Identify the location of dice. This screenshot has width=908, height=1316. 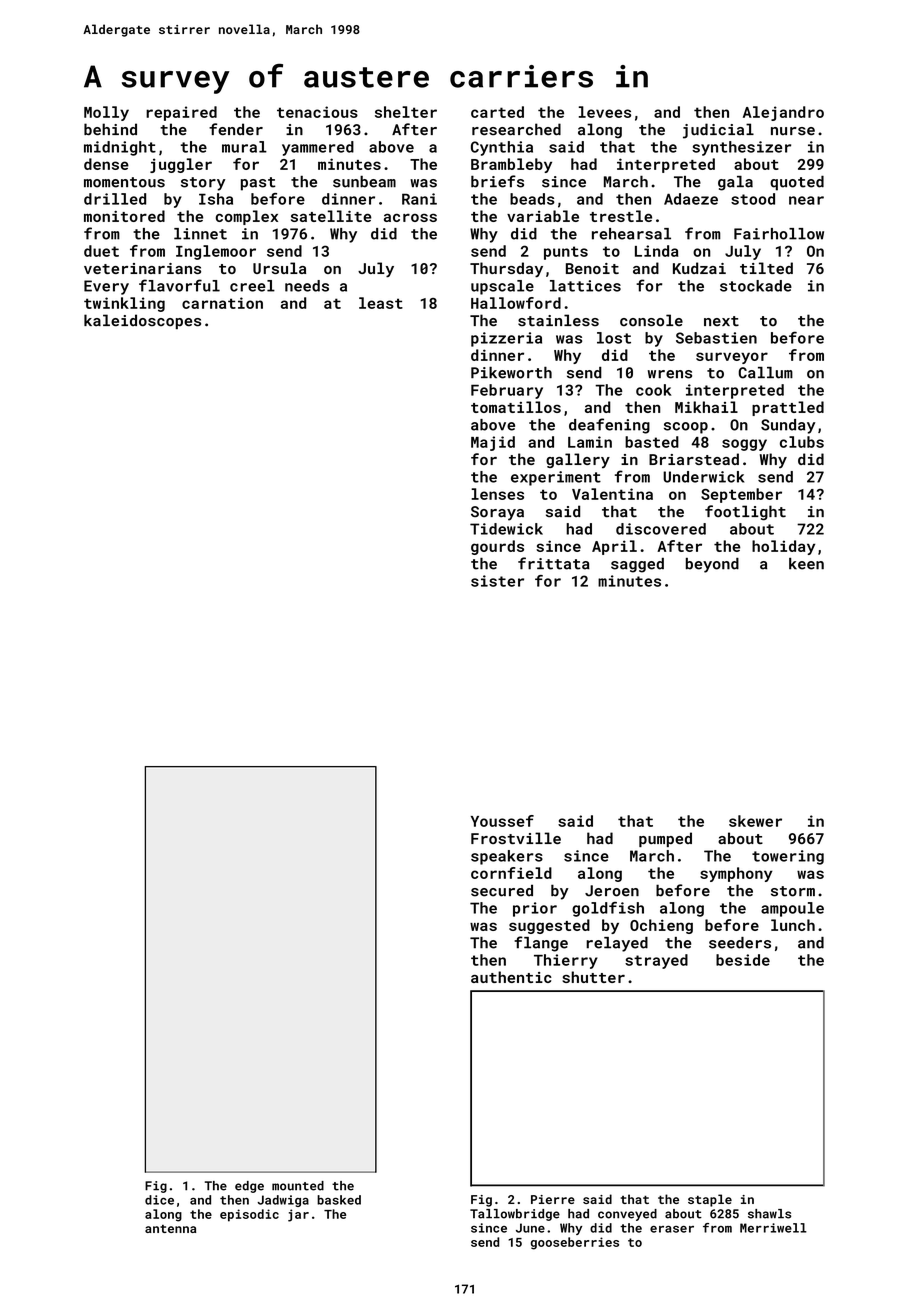
(159, 1200).
